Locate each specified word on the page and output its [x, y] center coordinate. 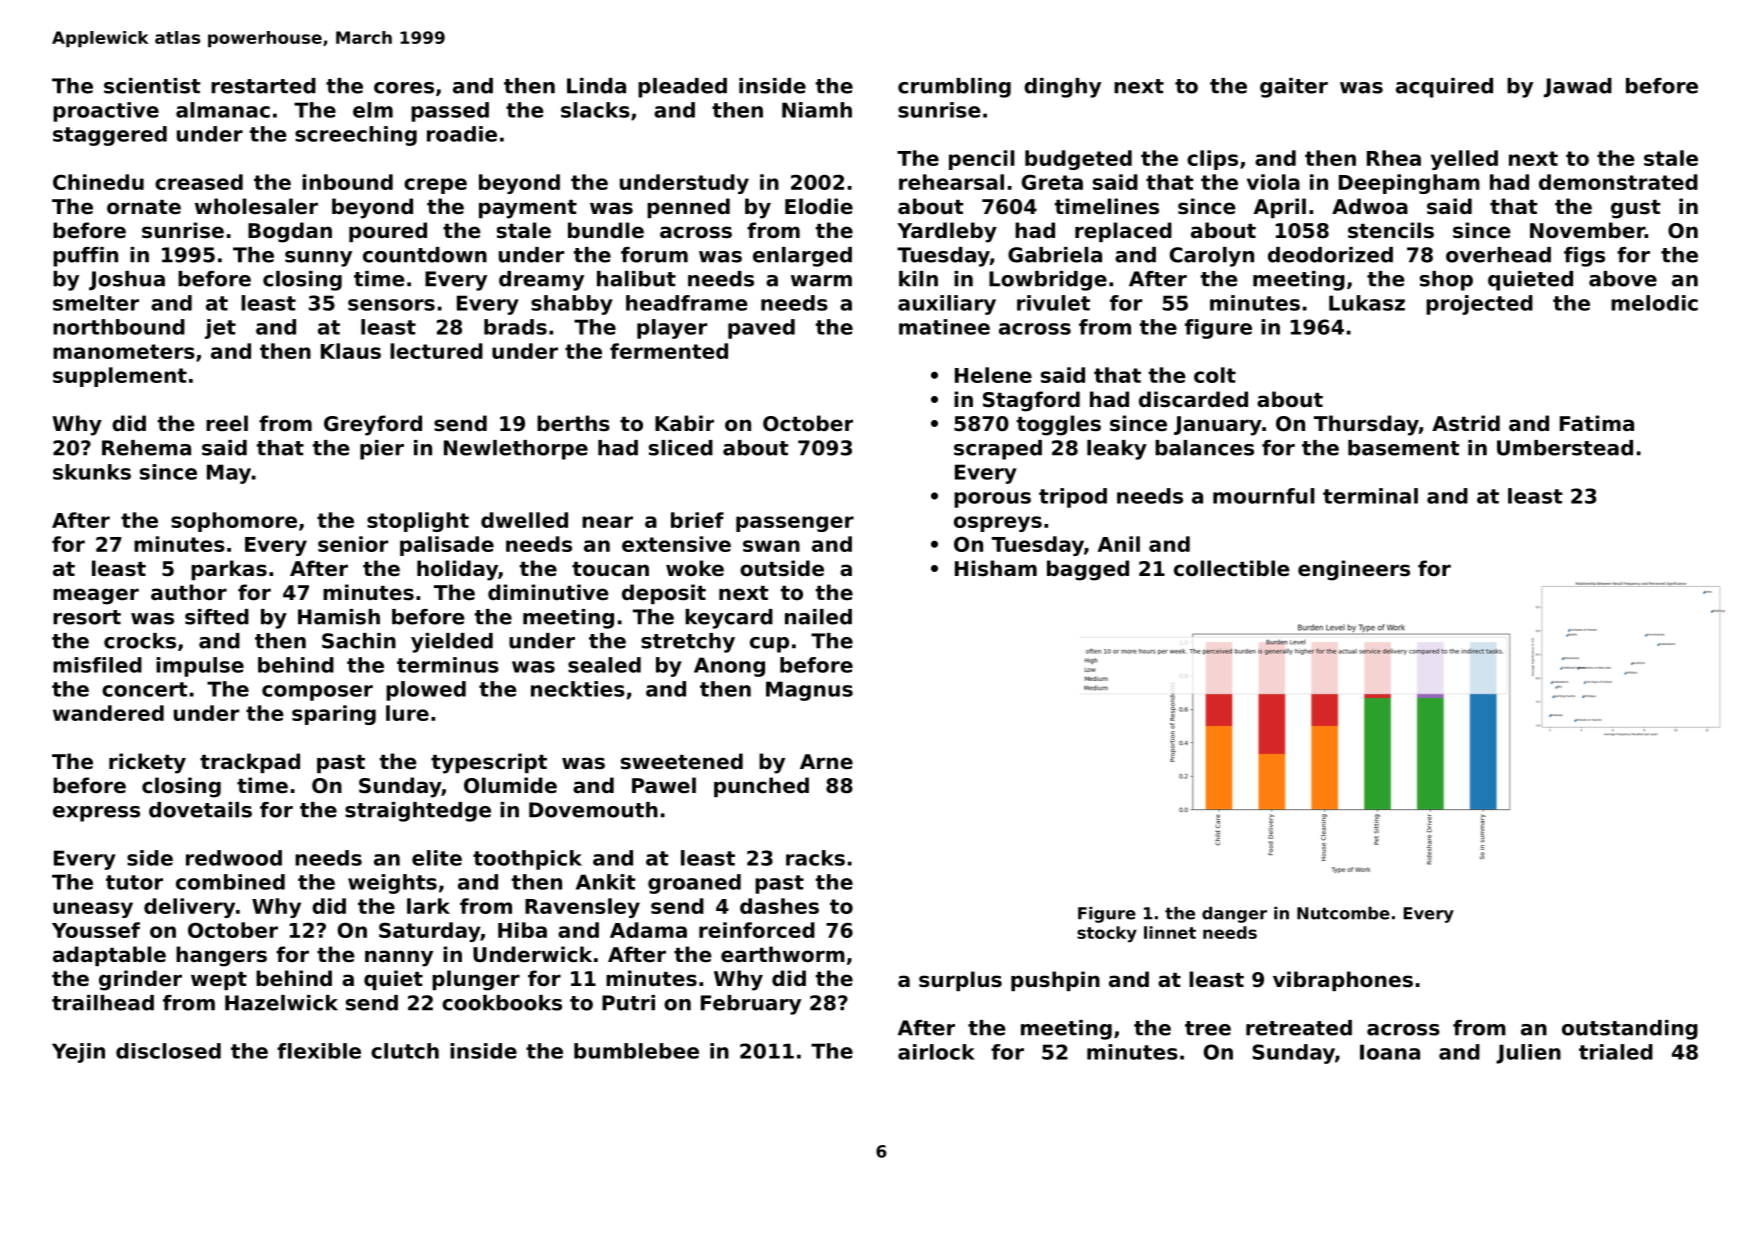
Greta [1052, 182]
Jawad [1578, 88]
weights [392, 884]
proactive [106, 112]
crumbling [954, 88]
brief [697, 520]
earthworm [783, 954]
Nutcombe [1343, 913]
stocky [1107, 934]
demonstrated [1618, 182]
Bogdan [290, 232]
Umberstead [1565, 448]
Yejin [78, 1053]
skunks [92, 472]
